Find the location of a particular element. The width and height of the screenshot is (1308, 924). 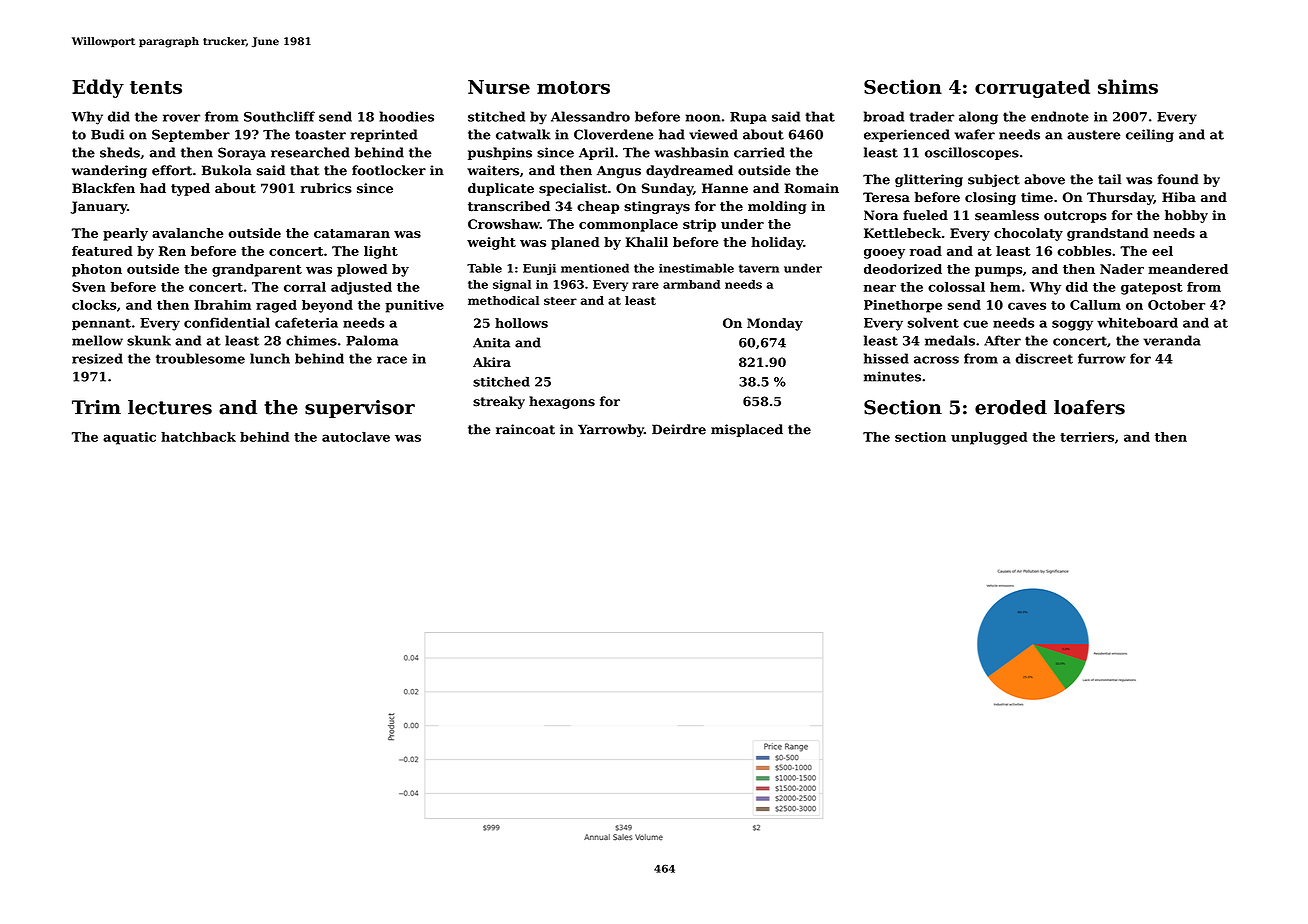

found is located at coordinates (1178, 179).
